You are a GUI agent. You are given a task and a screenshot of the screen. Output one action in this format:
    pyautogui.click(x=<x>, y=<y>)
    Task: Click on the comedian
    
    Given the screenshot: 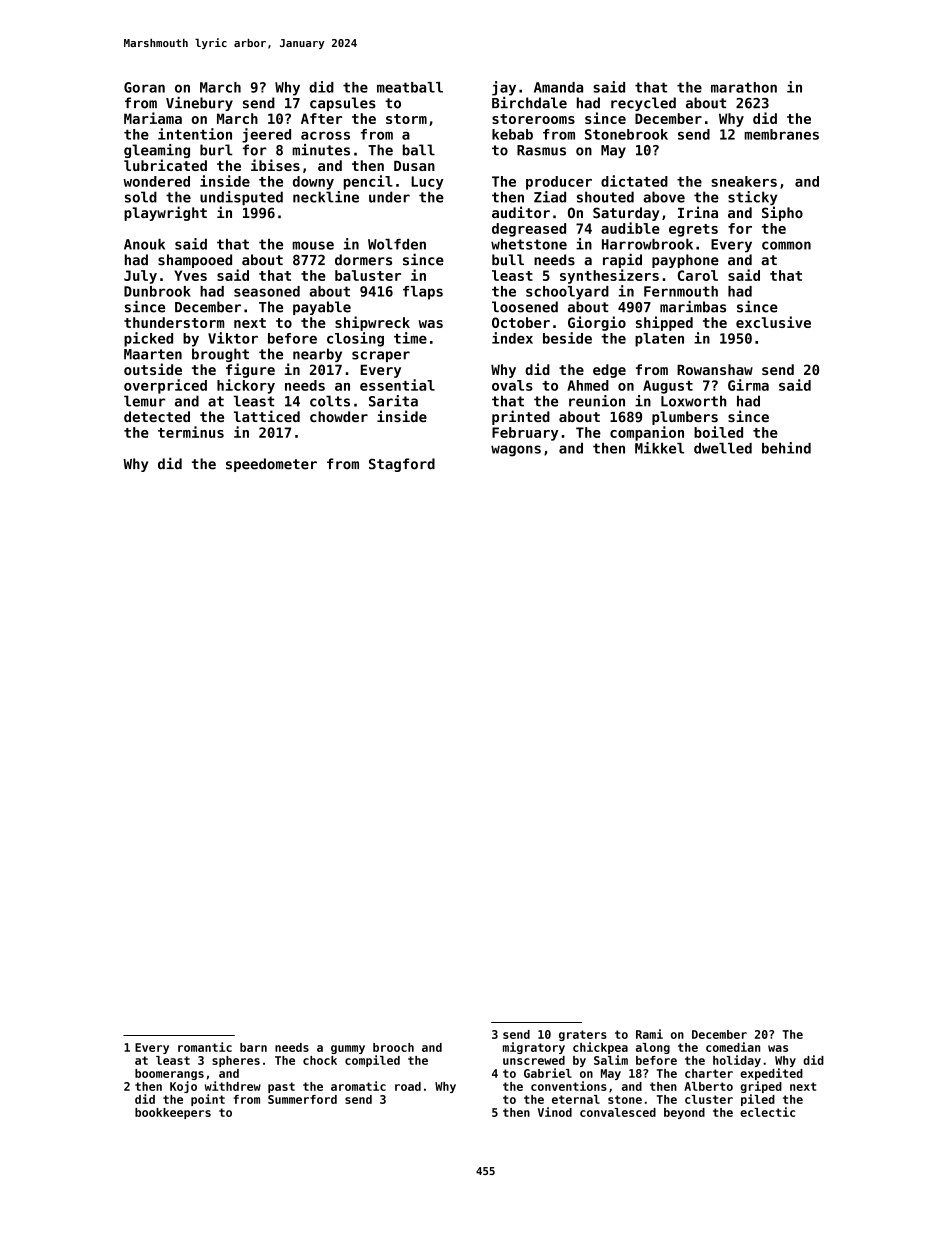 What is the action you would take?
    pyautogui.click(x=733, y=1047)
